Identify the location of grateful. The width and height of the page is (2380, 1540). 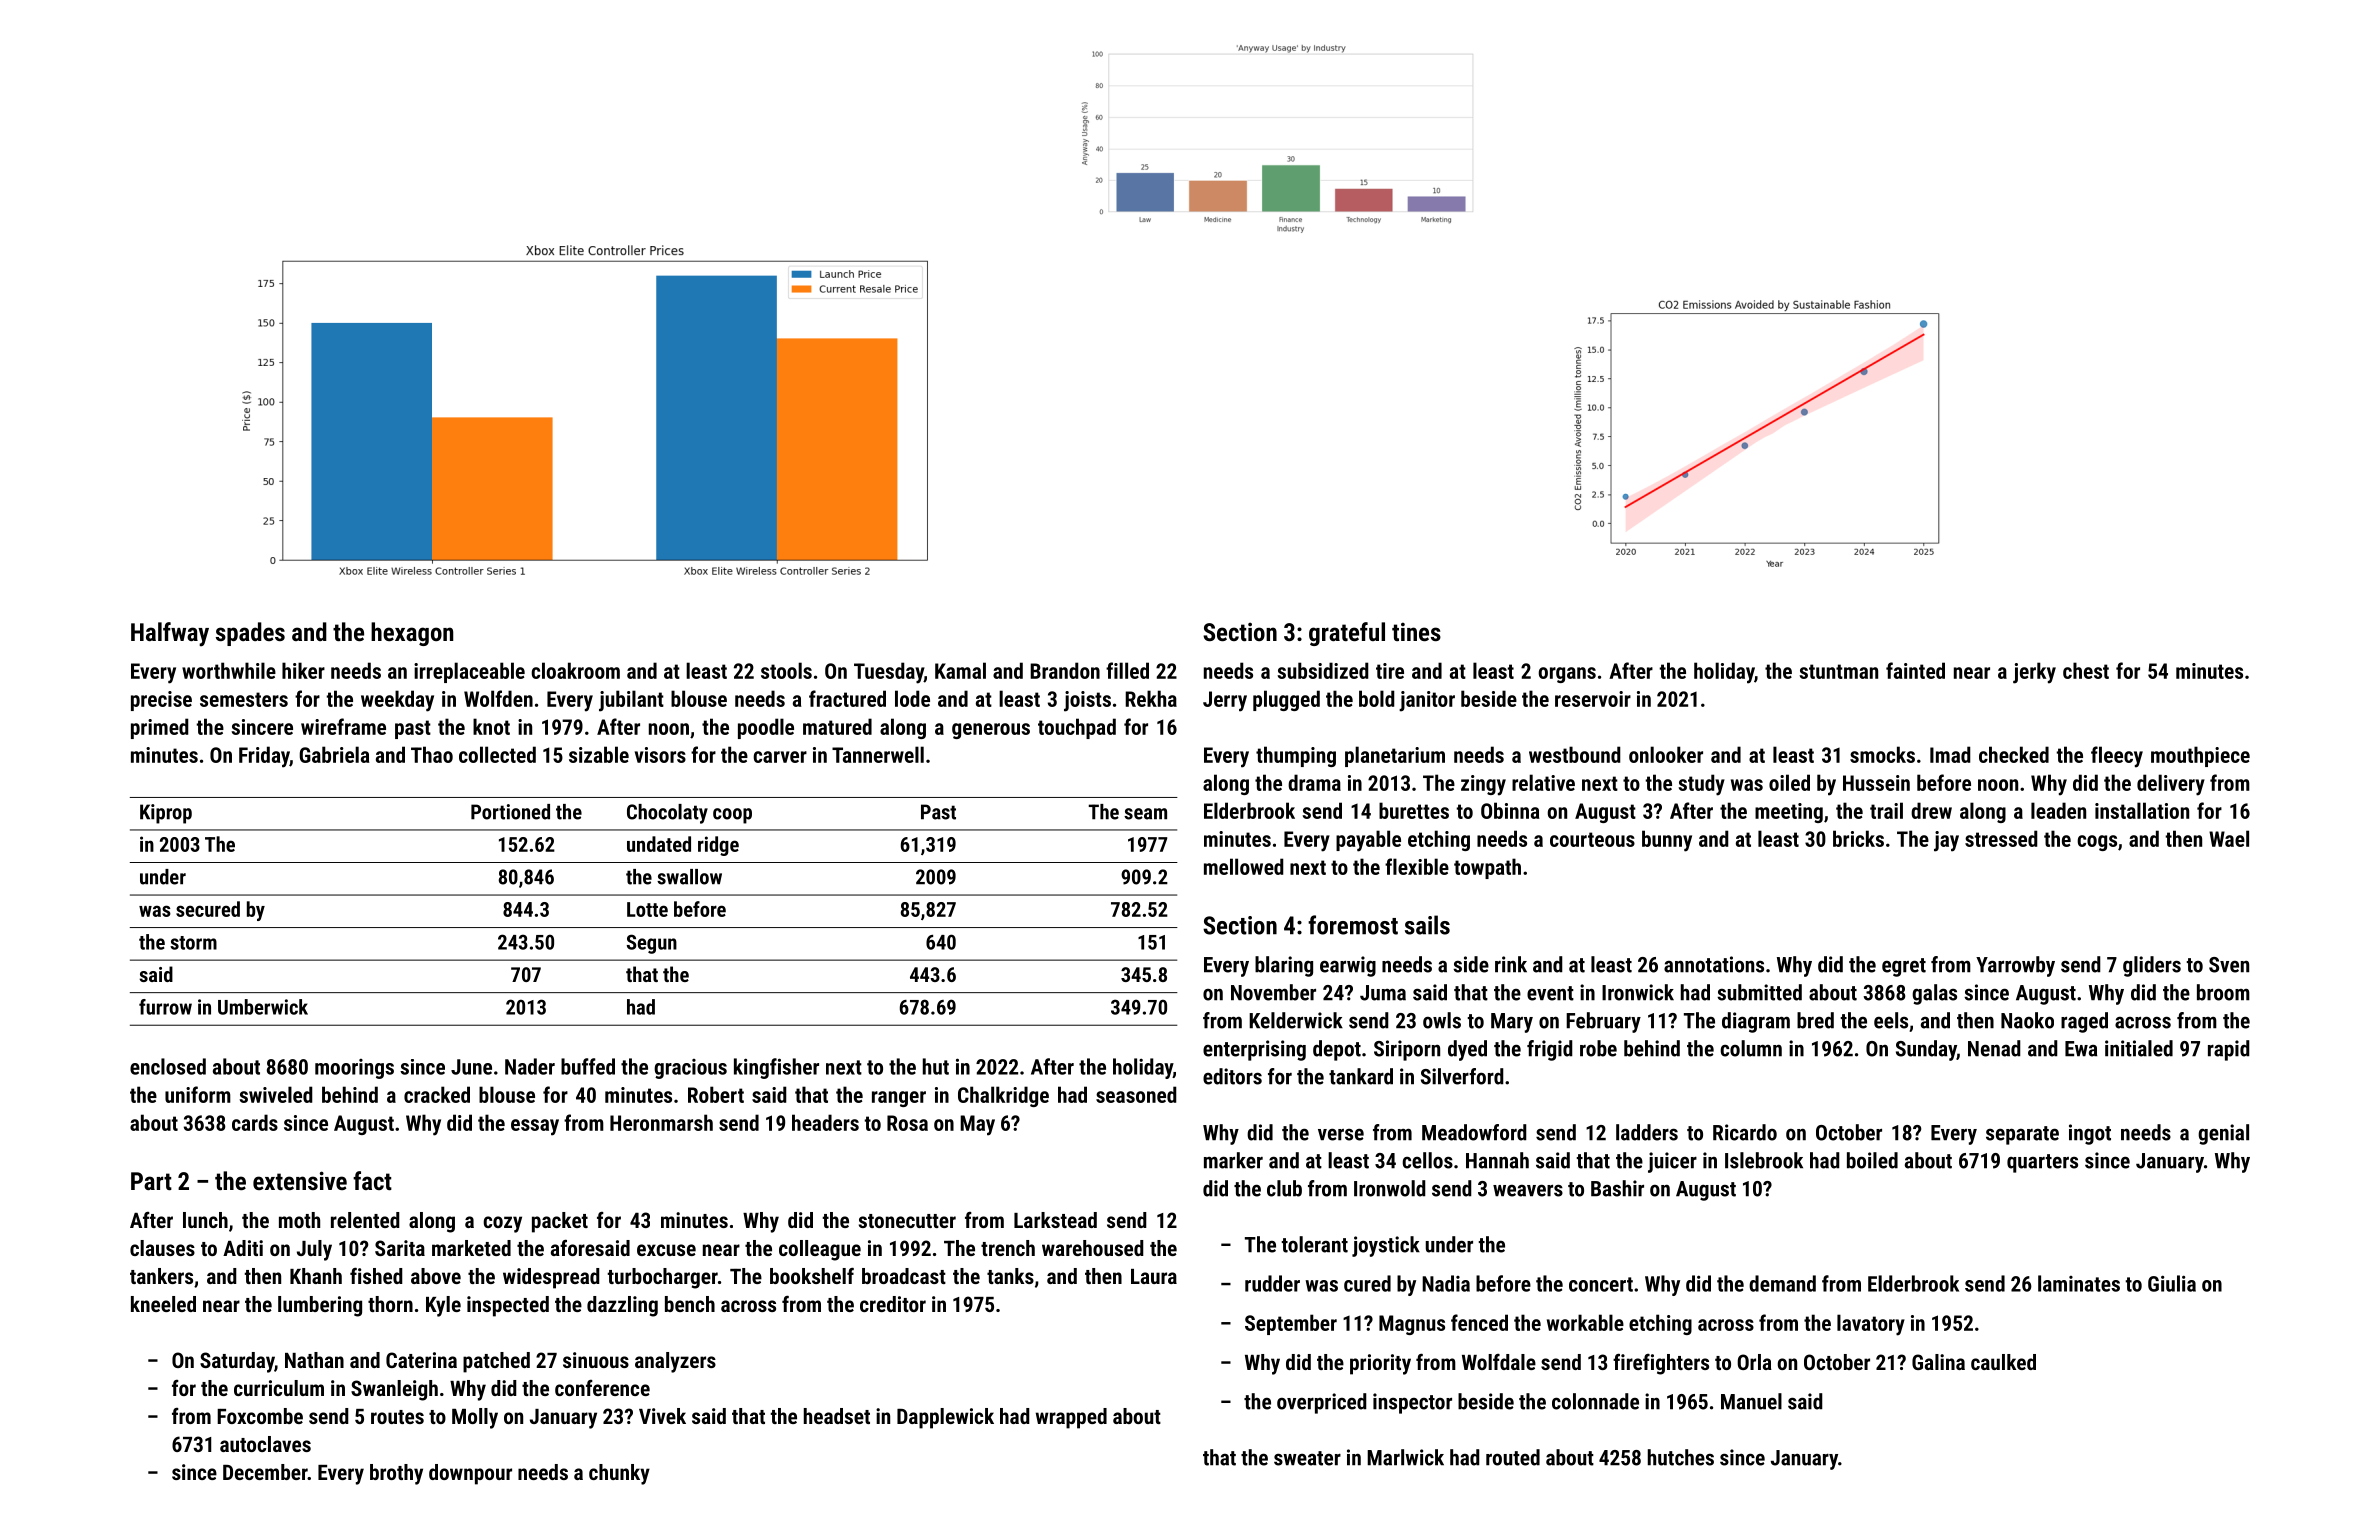
(1347, 634).
